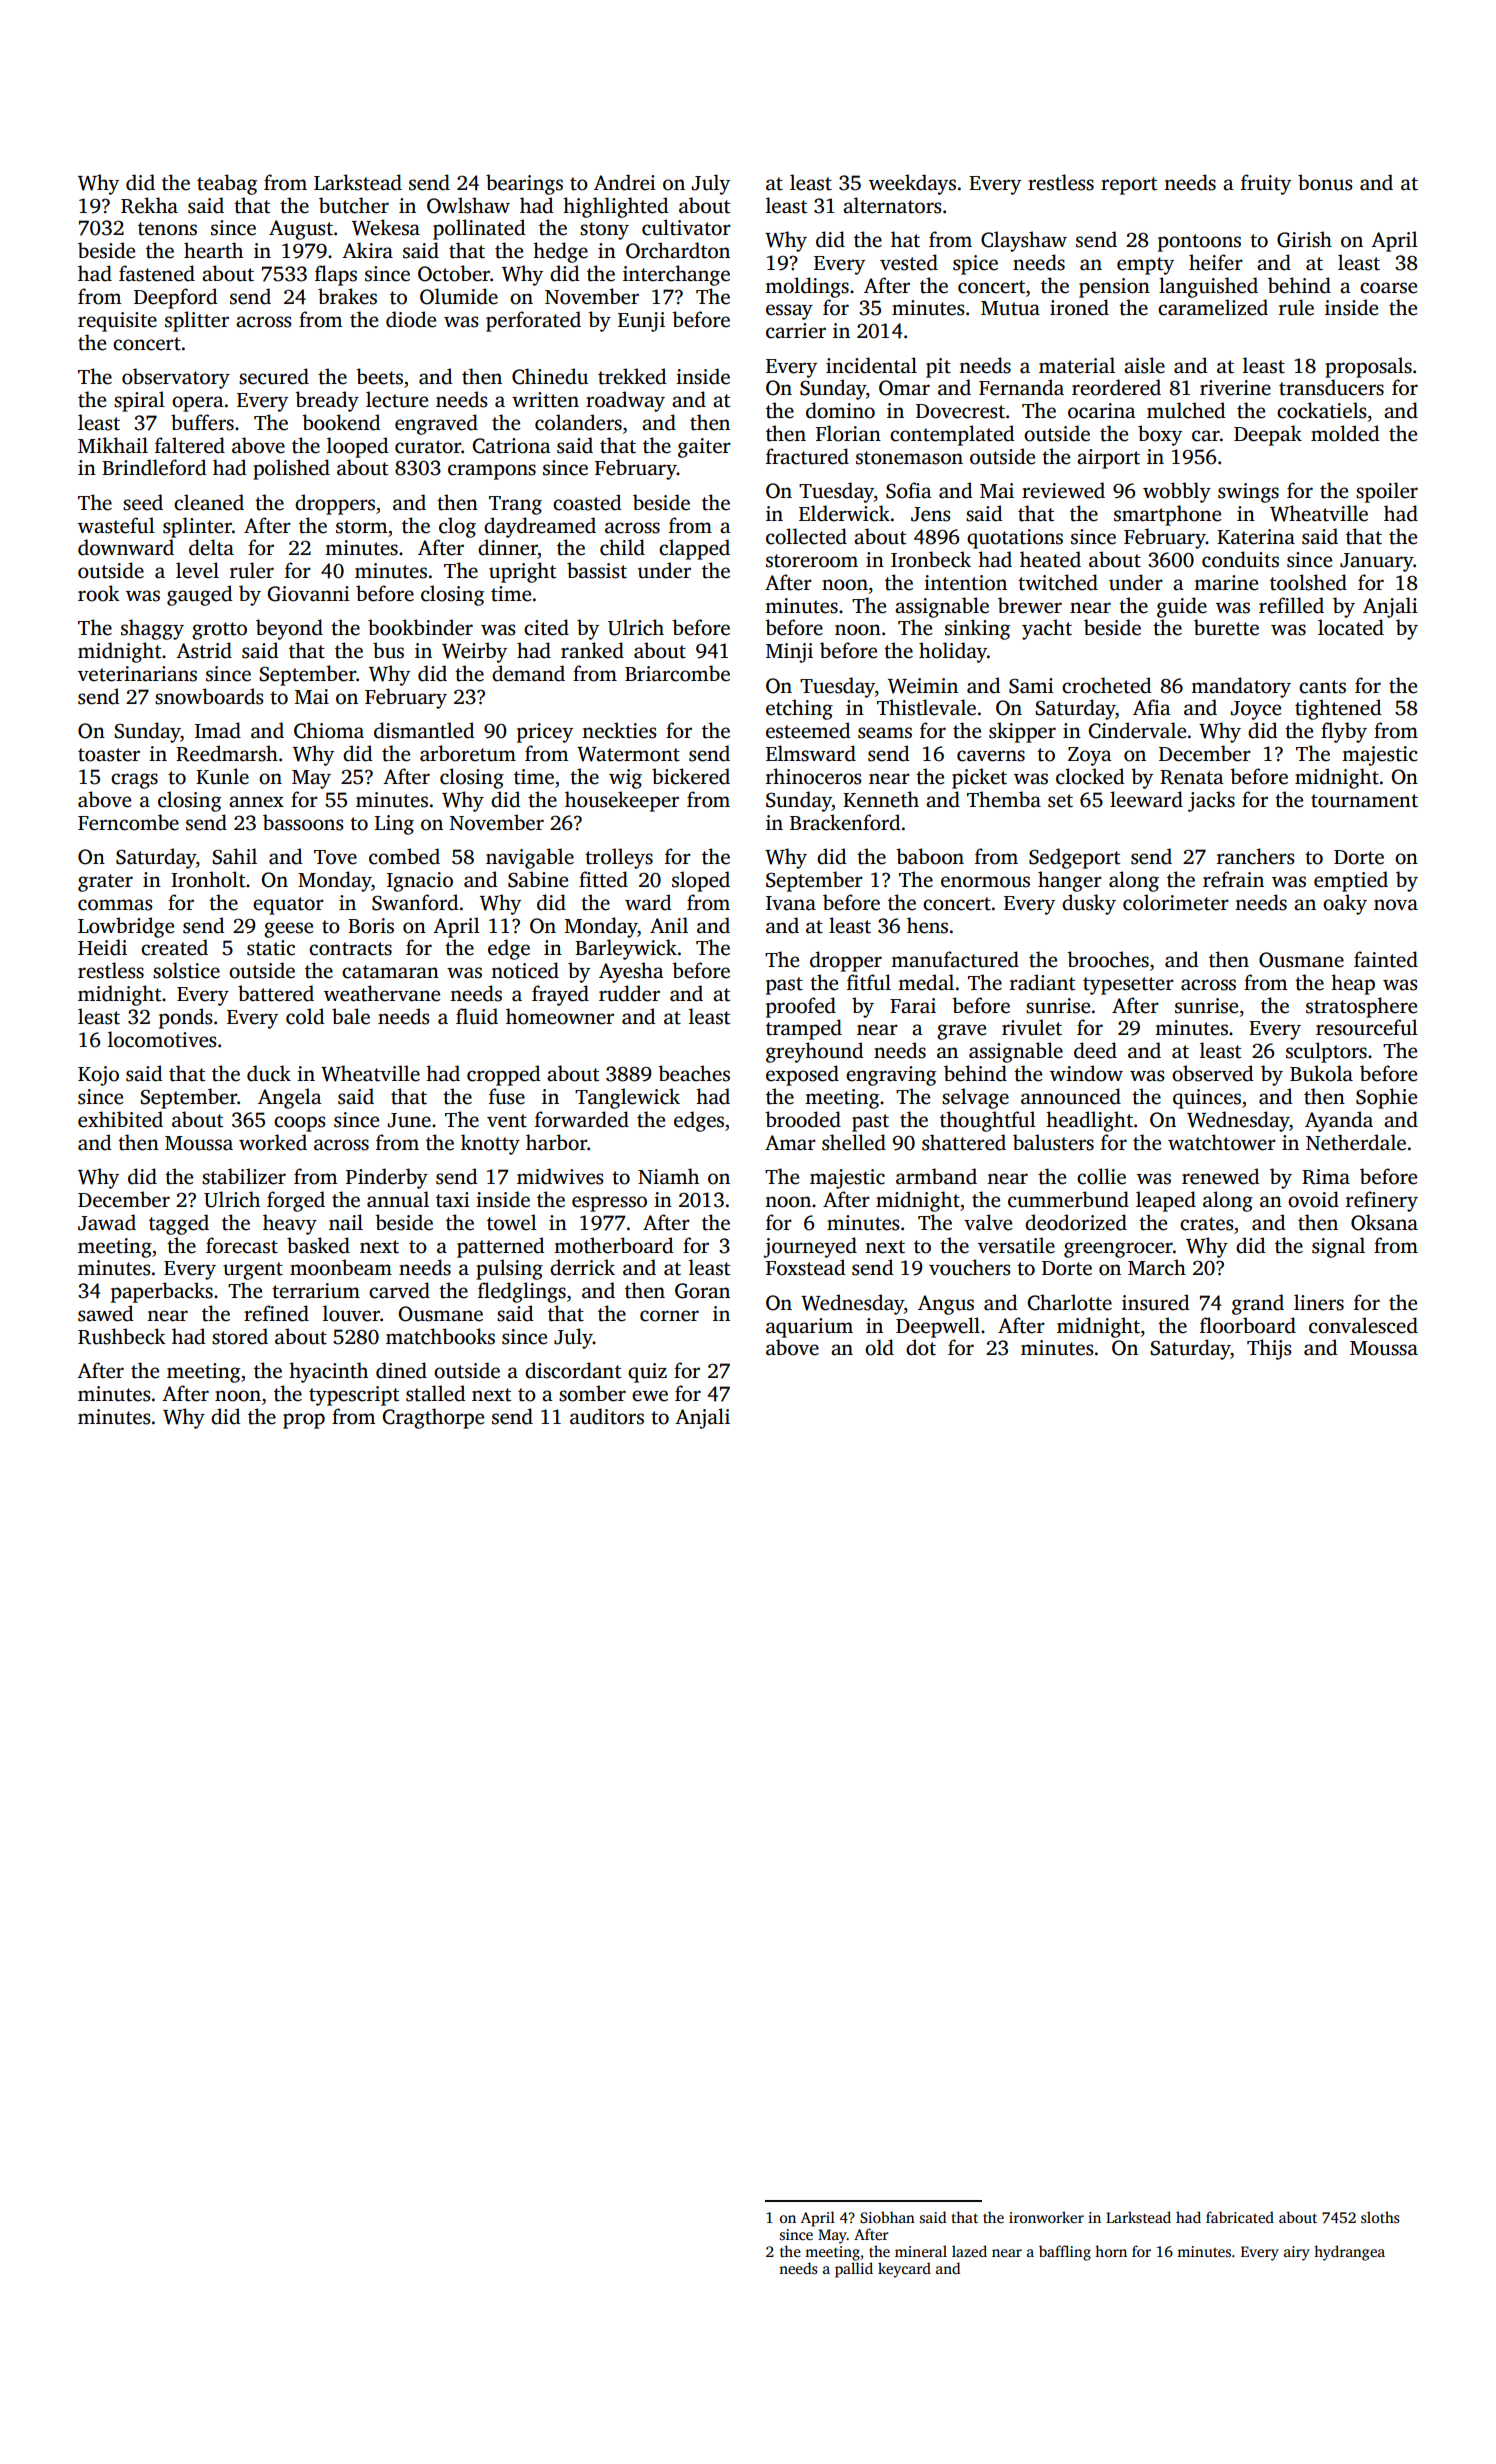 The width and height of the screenshot is (1496, 2464). Describe the element at coordinates (433, 1418) in the screenshot. I see `Cragthorpe` at that location.
